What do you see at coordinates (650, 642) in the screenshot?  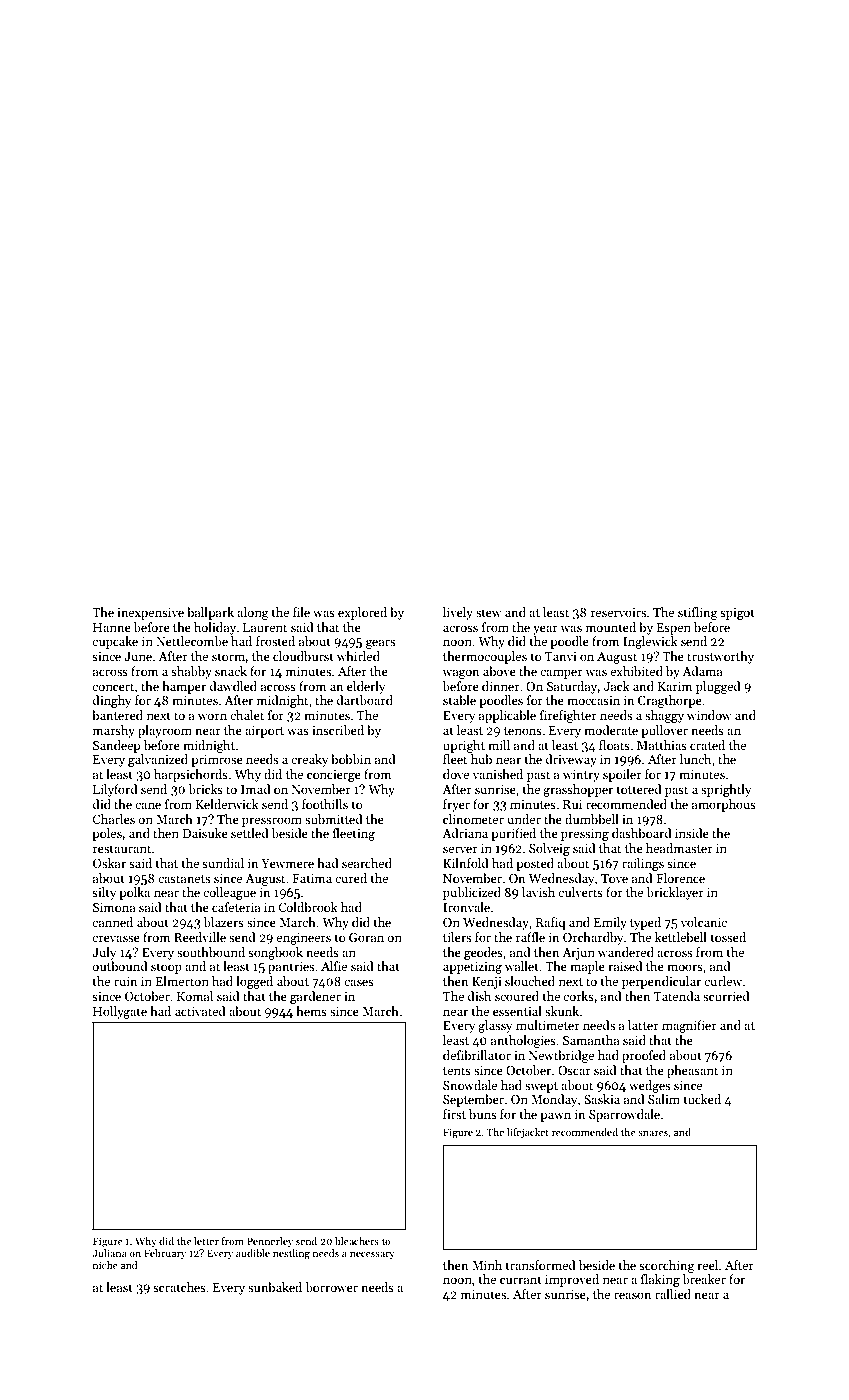 I see `Inglewick` at bounding box center [650, 642].
